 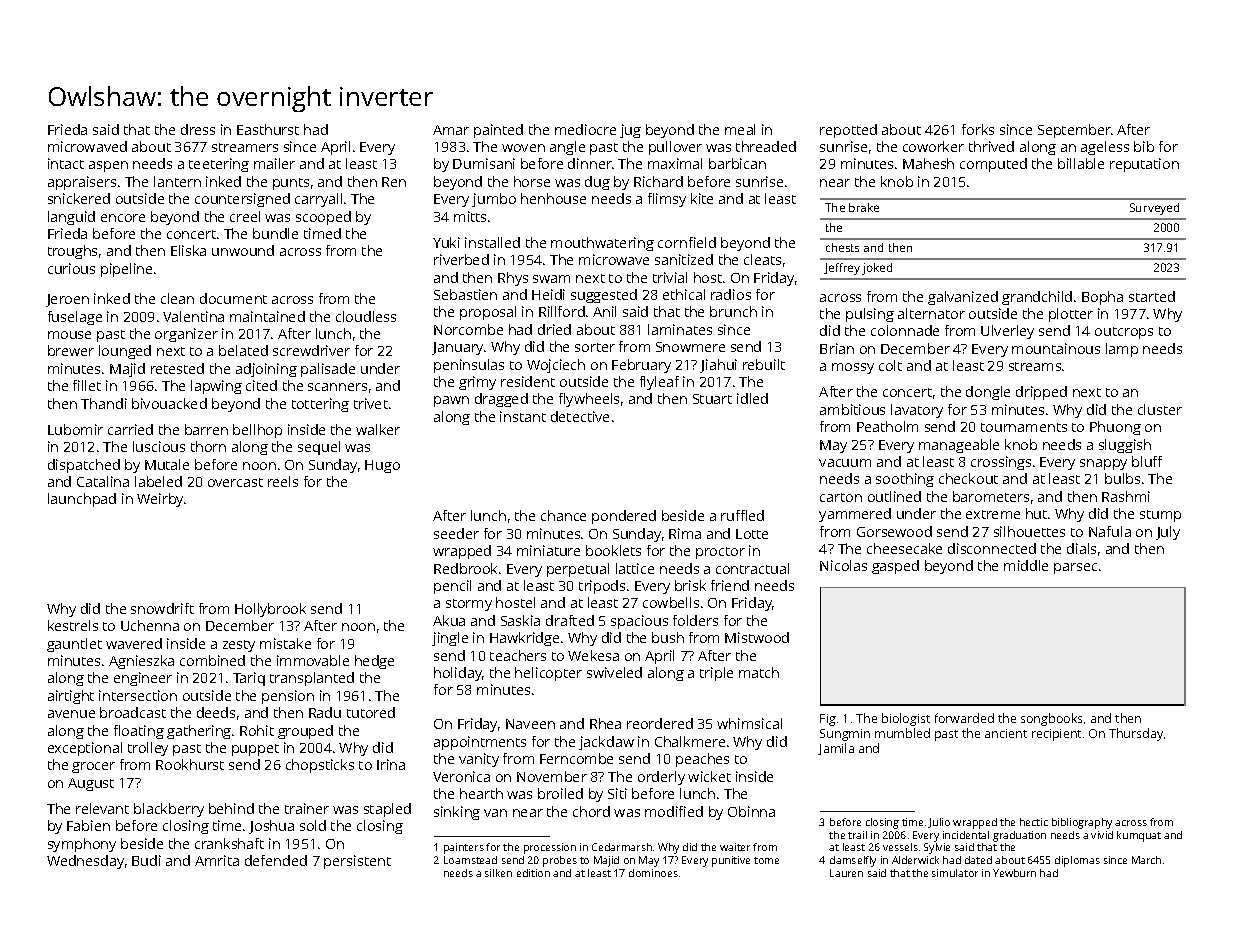 I want to click on Easthurst, so click(x=268, y=129).
